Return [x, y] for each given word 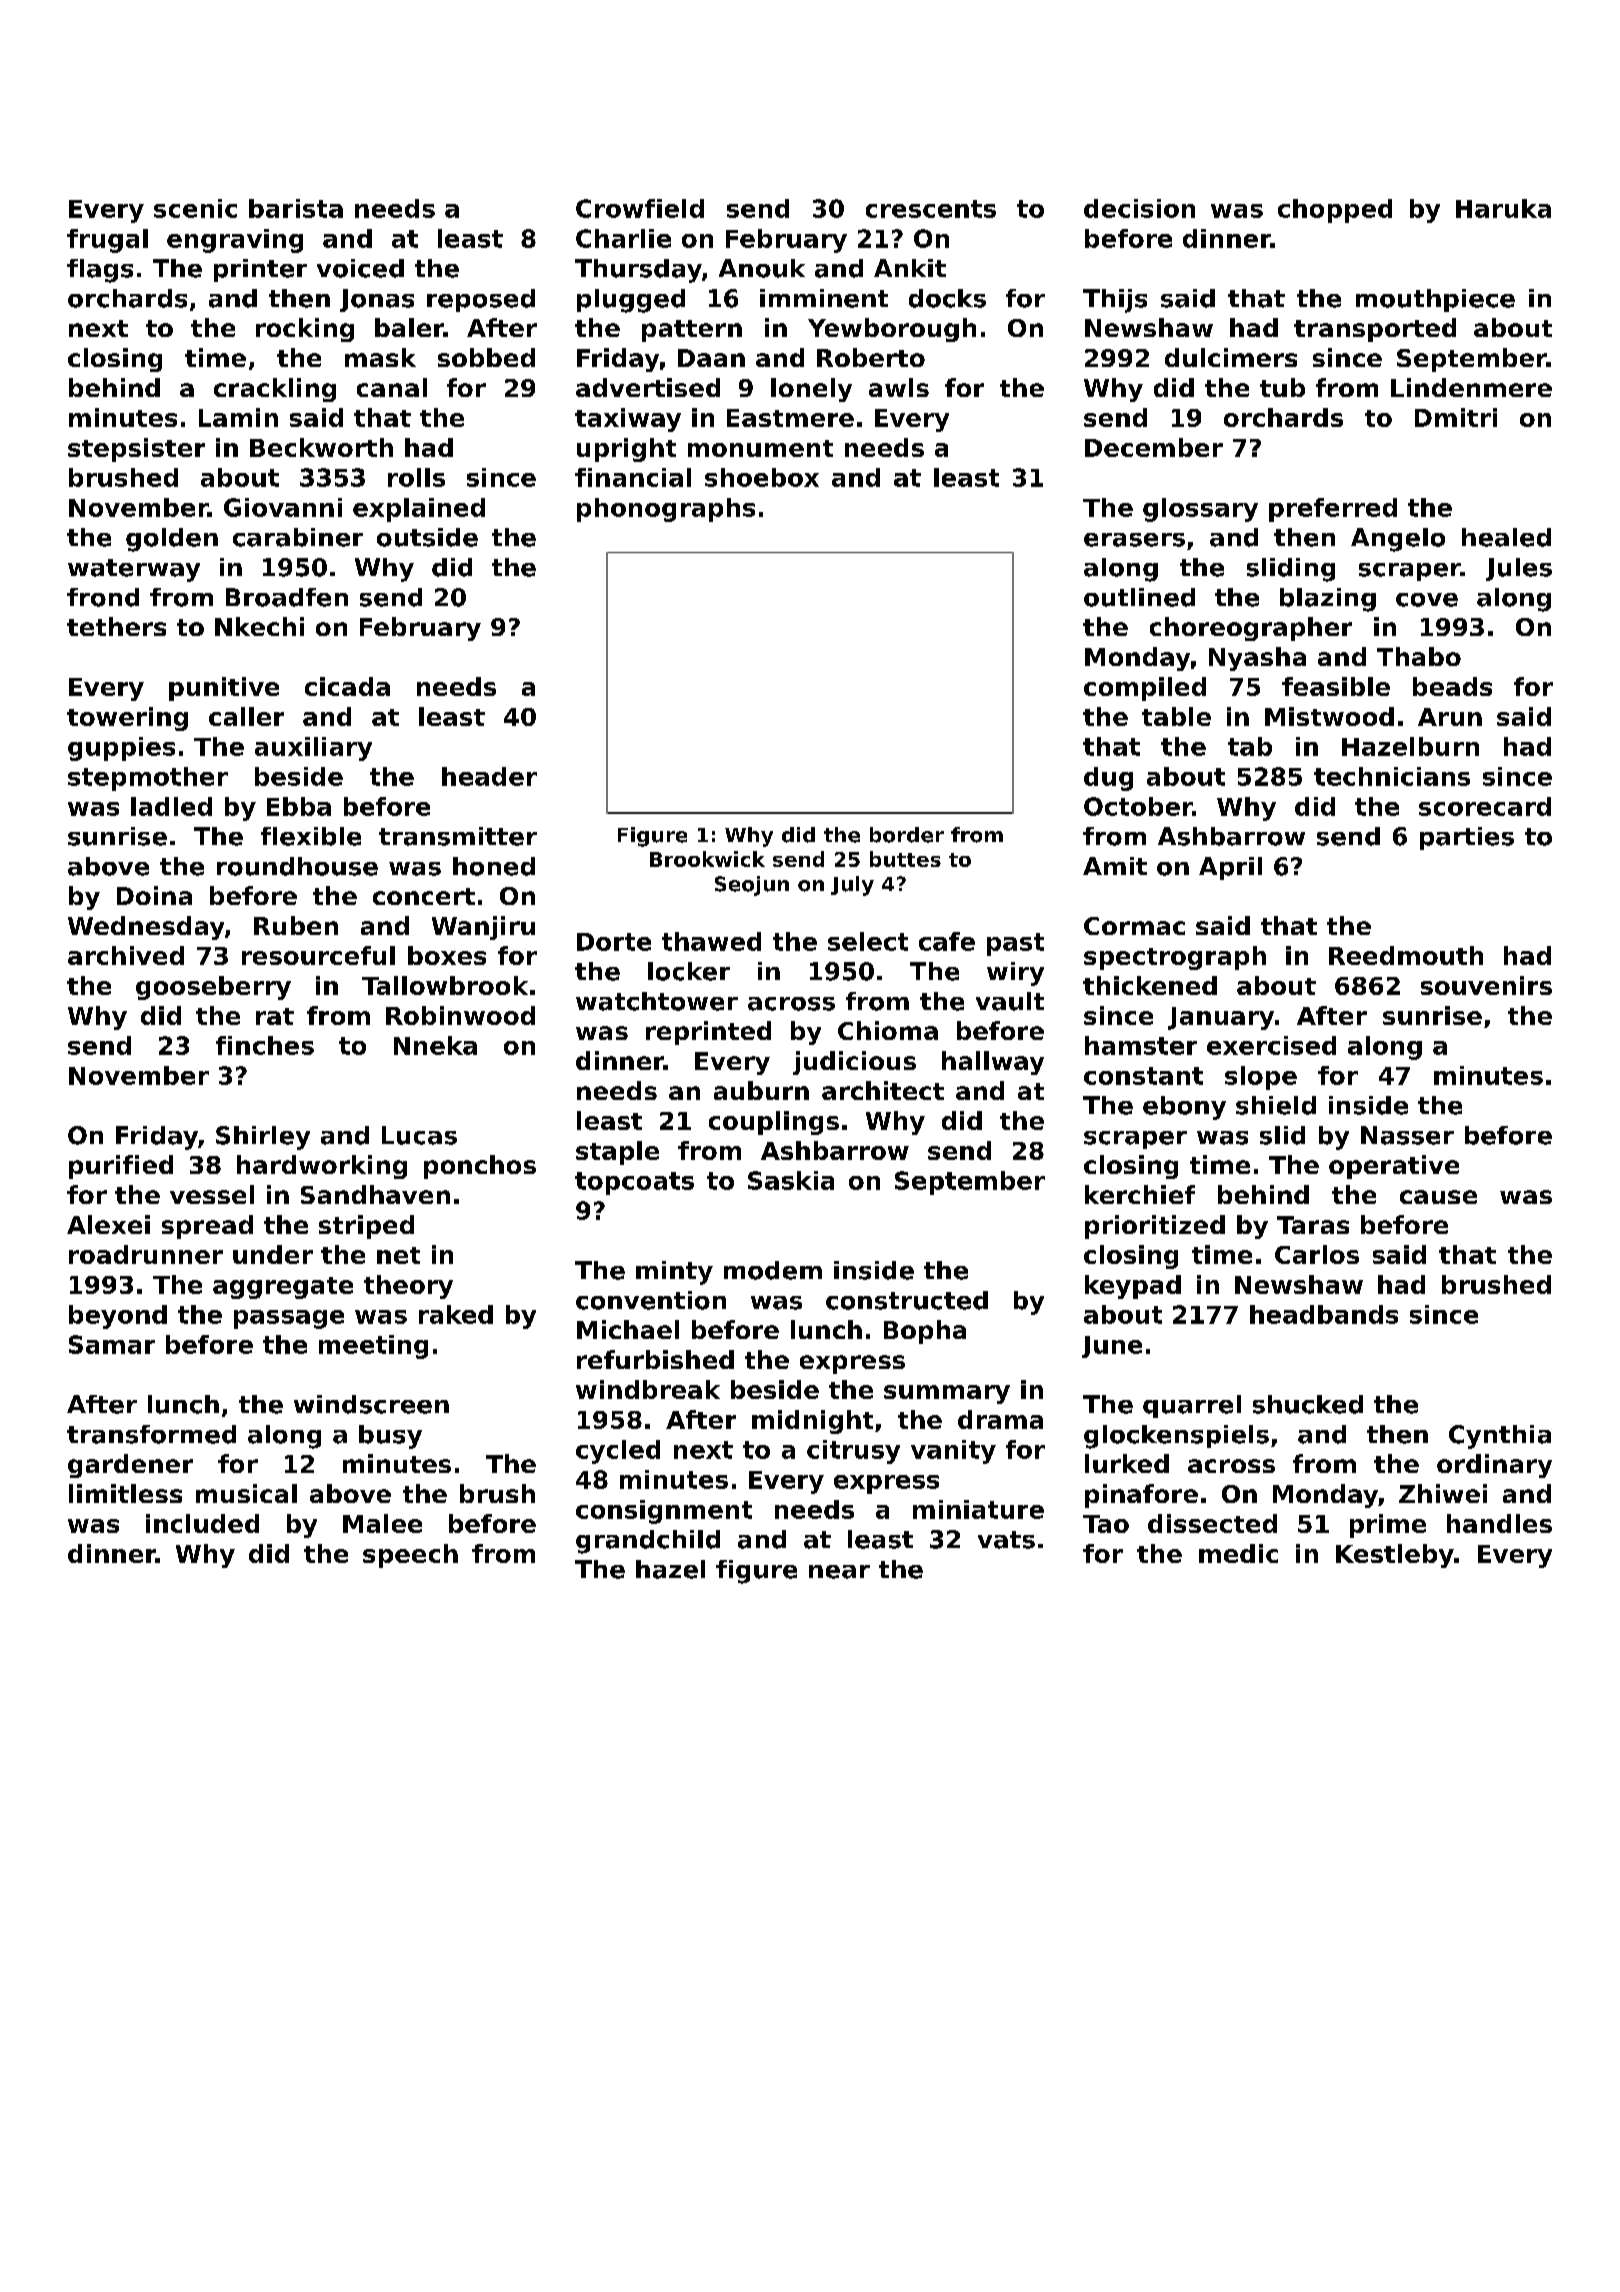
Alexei [108, 1224]
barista [296, 208]
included [202, 1523]
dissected [1212, 1523]
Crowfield [640, 208]
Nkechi [259, 626]
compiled [1145, 689]
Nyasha [1257, 659]
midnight [812, 1422]
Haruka [1503, 208]
